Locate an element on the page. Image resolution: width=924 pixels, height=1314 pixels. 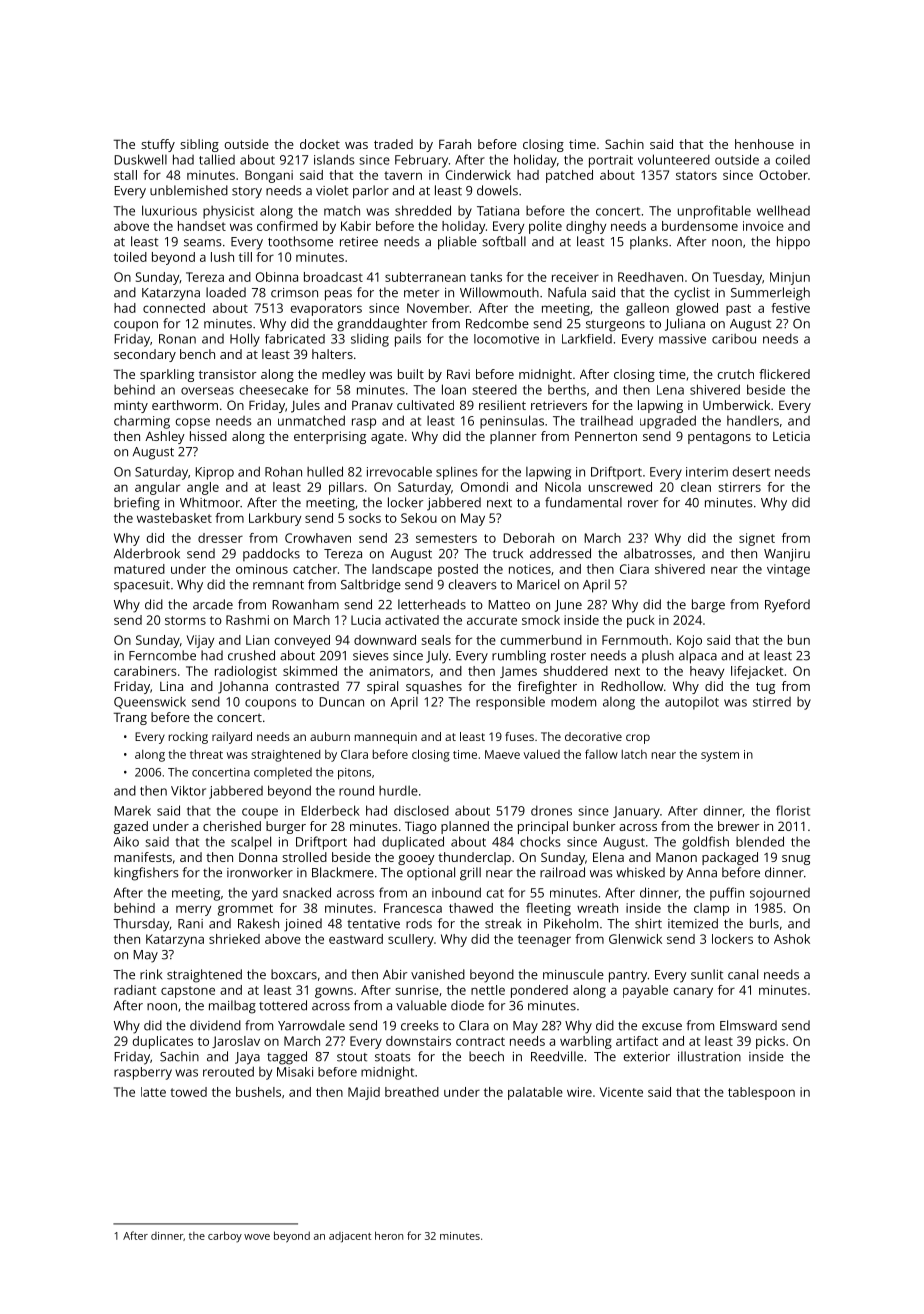
volunteered is located at coordinates (674, 159).
